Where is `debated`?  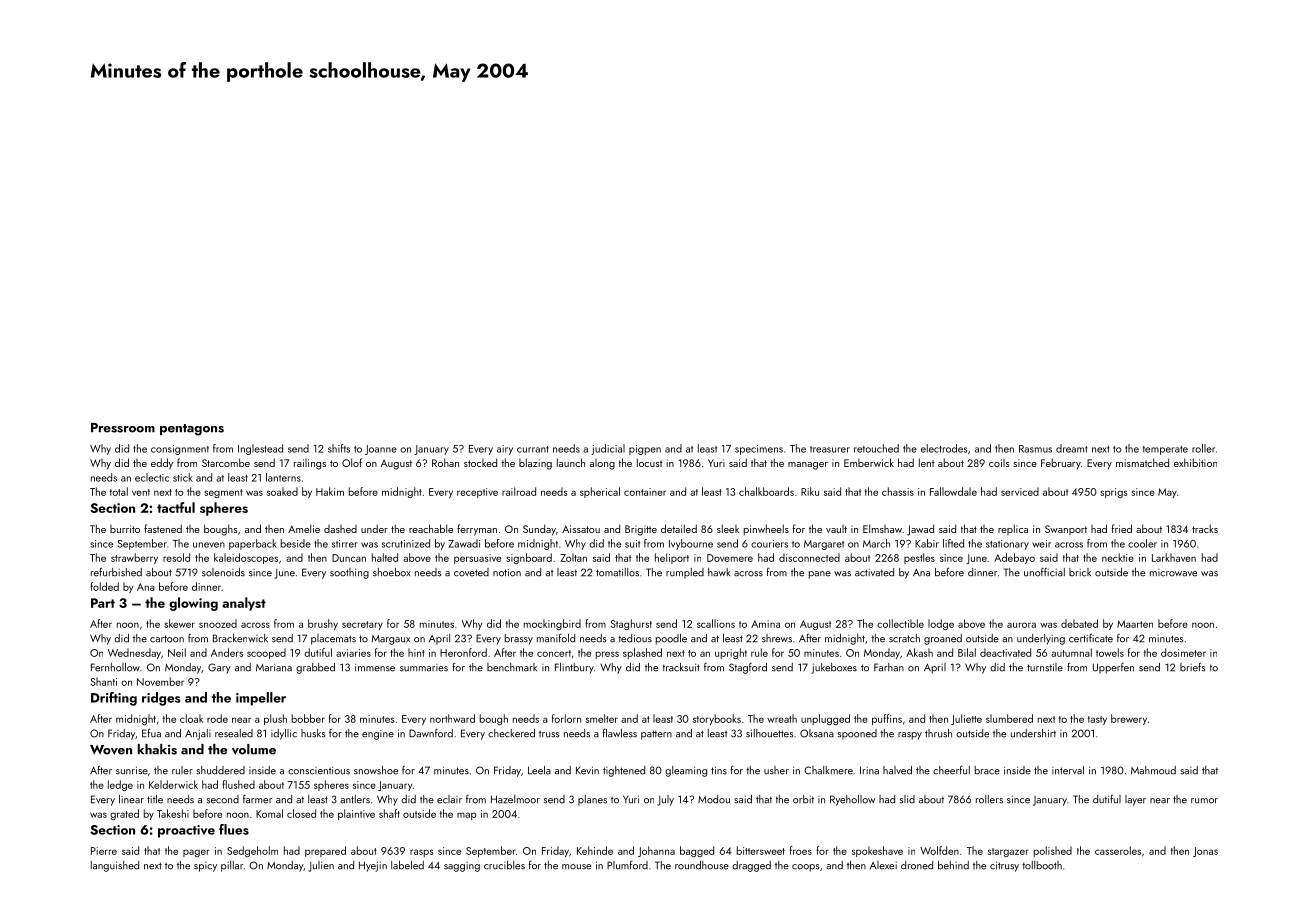 debated is located at coordinates (1079, 623).
